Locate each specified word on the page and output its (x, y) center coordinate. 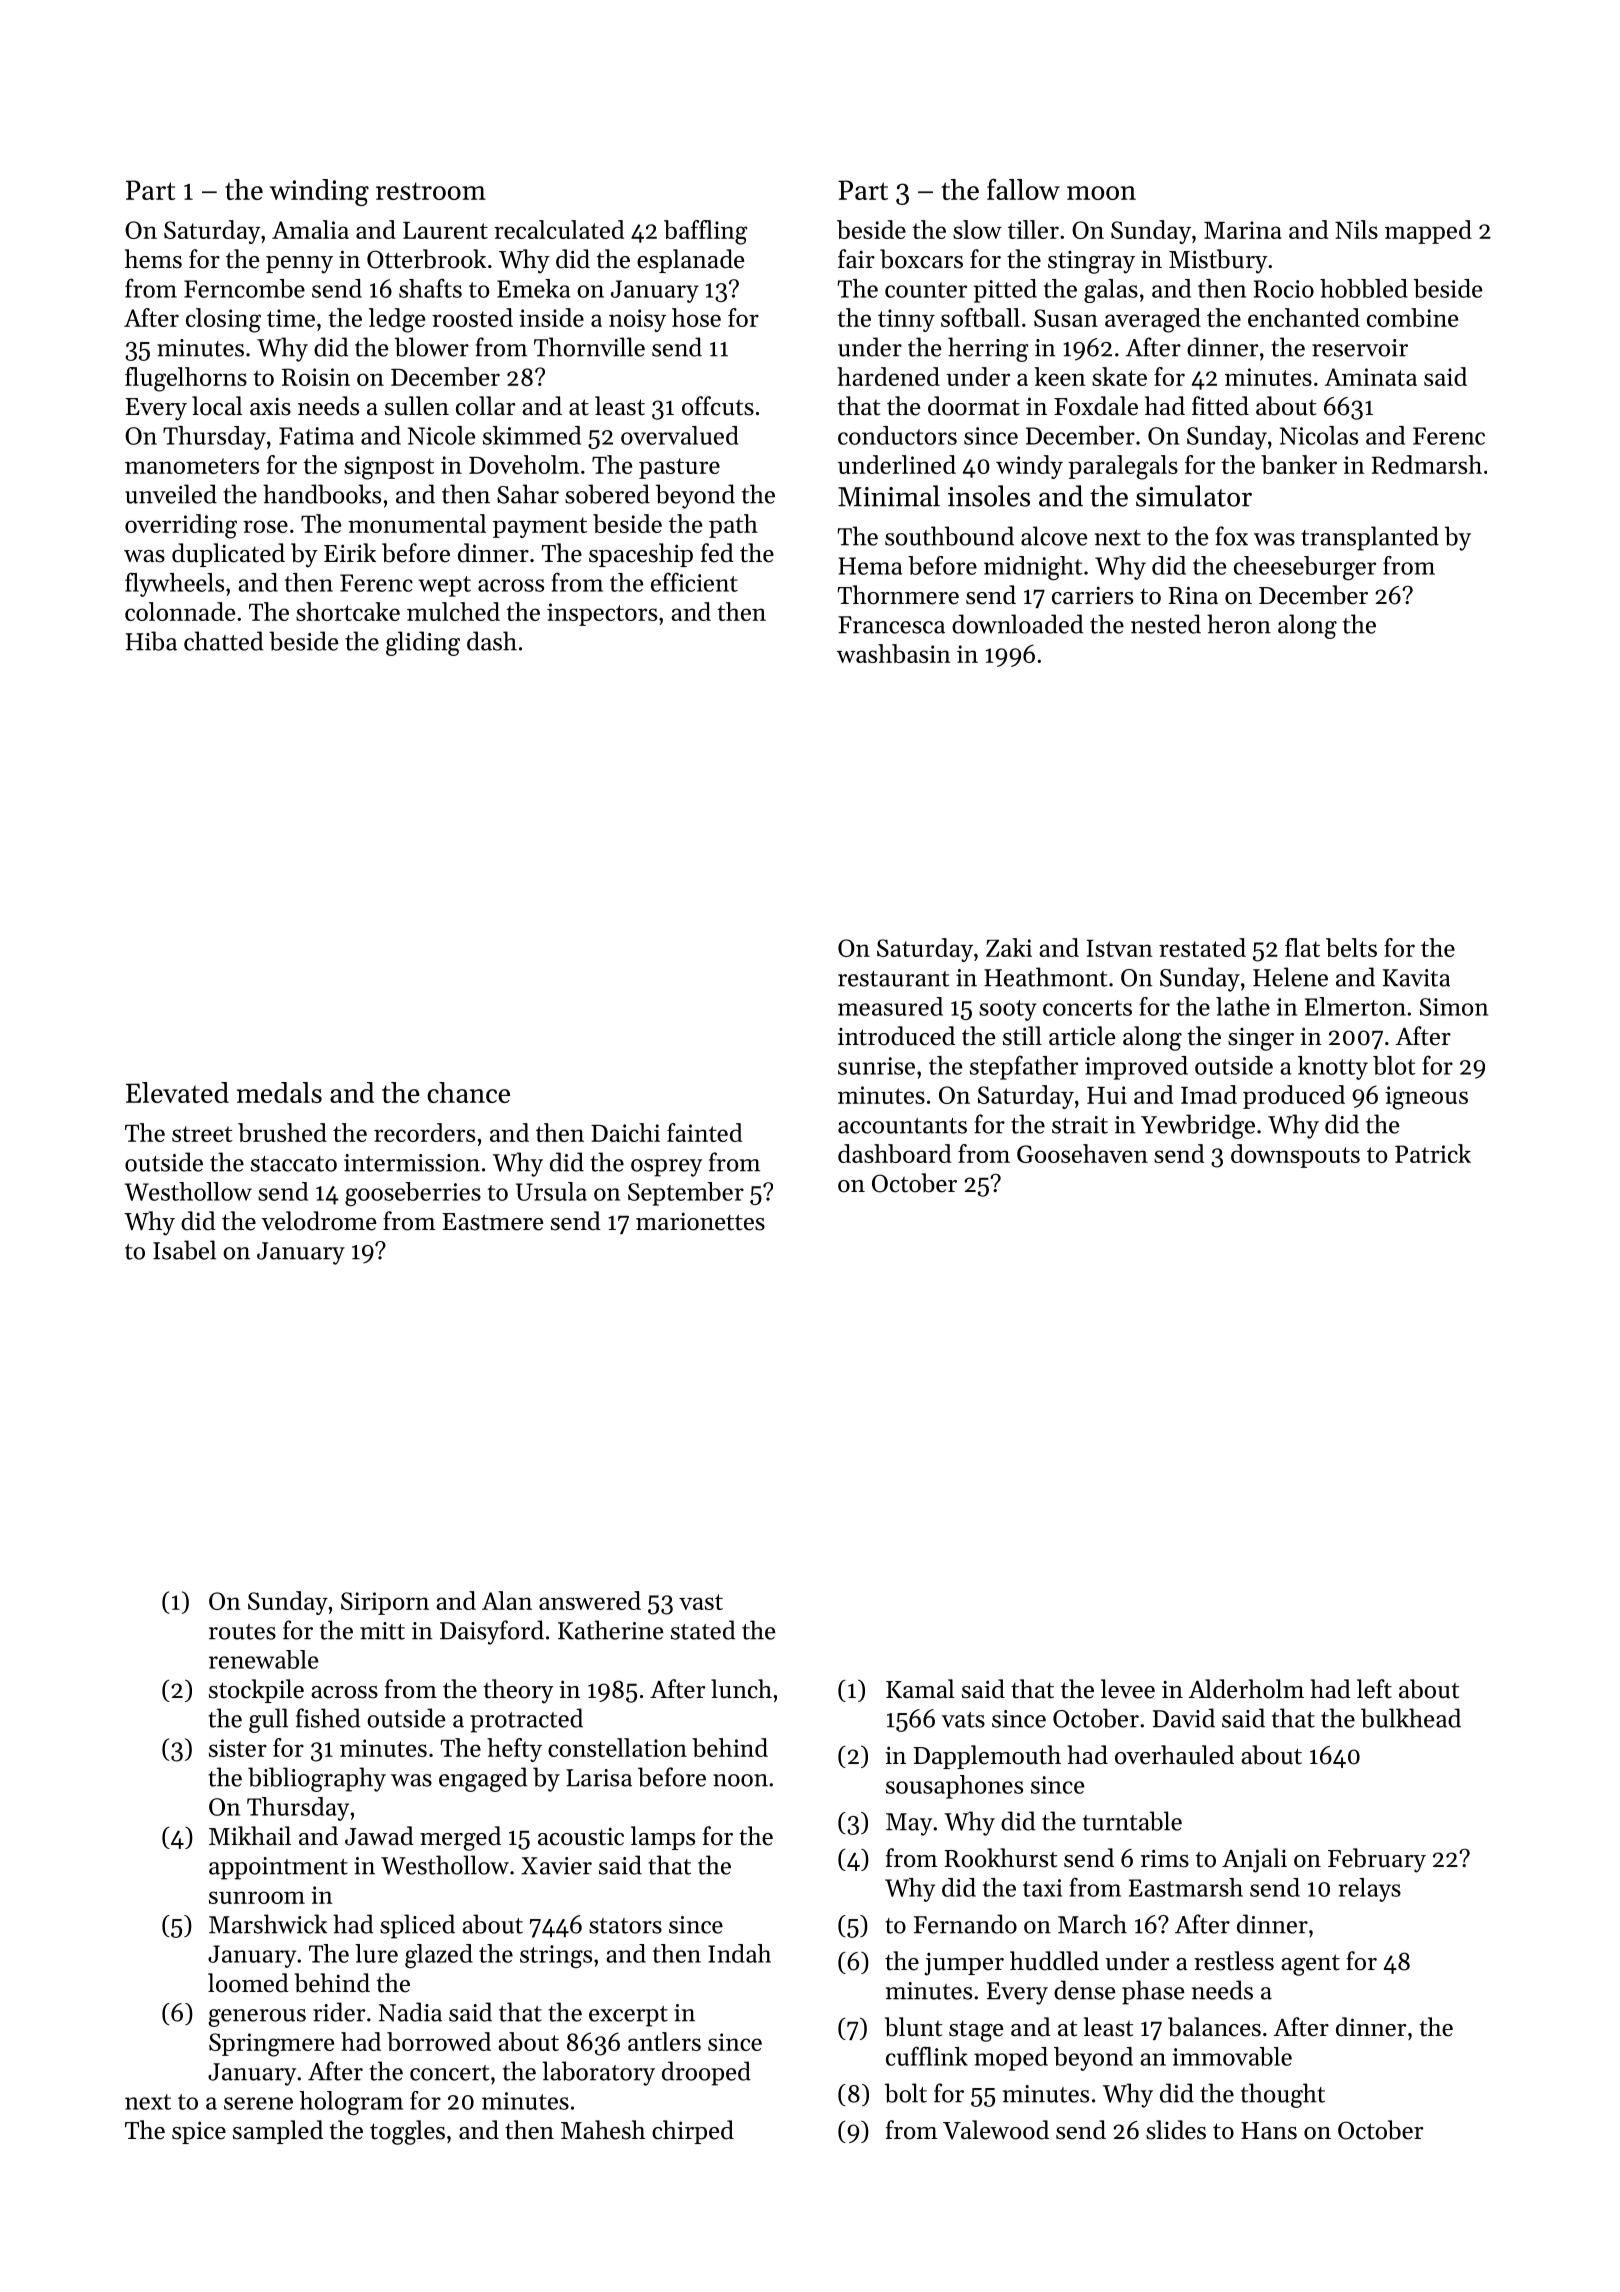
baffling (706, 232)
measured (890, 1006)
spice (199, 2132)
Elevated (177, 1092)
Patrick (1433, 1153)
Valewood (996, 2130)
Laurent (445, 230)
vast (701, 1602)
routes (242, 1632)
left (1374, 1689)
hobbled (1364, 288)
